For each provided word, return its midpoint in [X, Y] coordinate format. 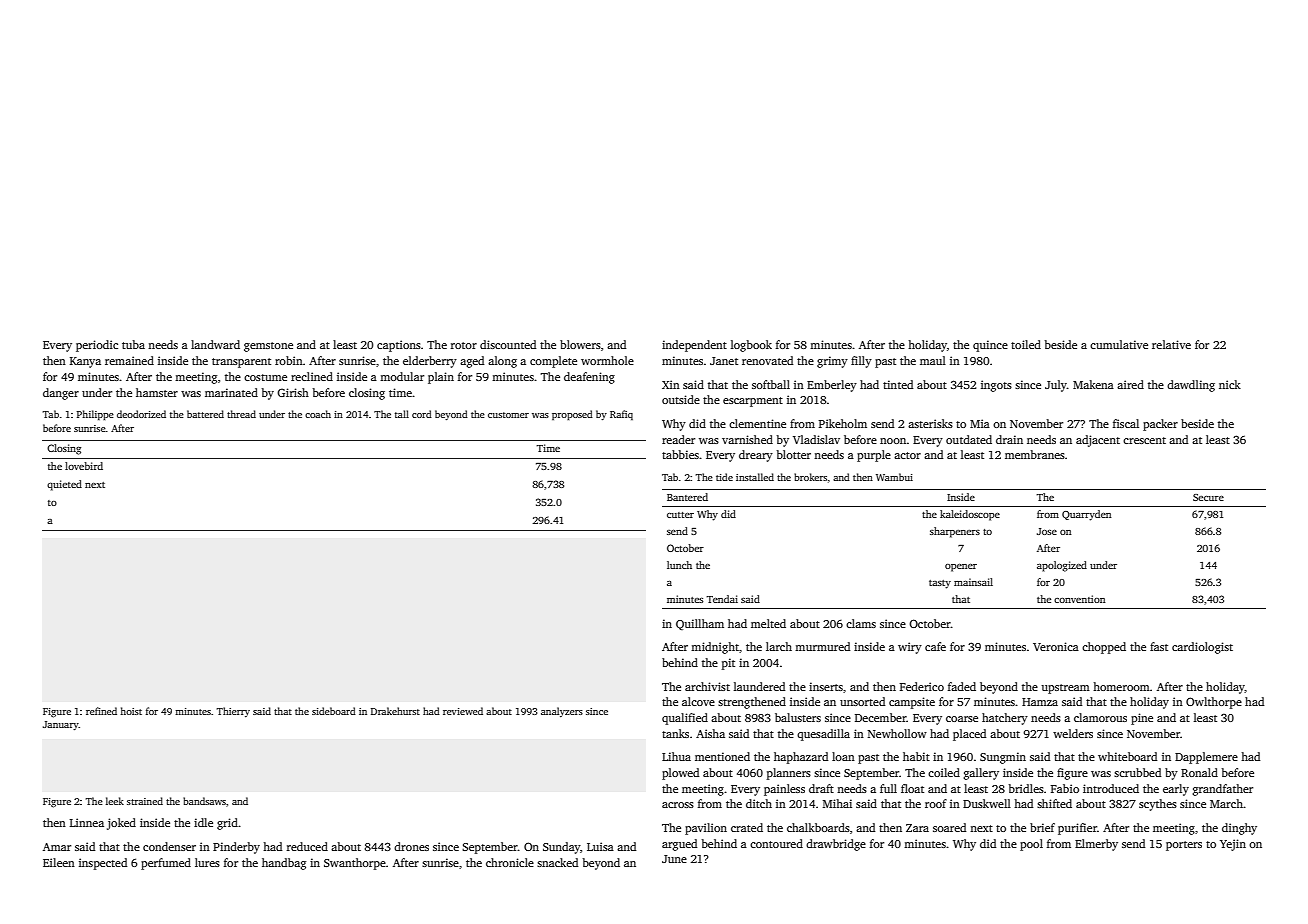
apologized [1062, 566]
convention [1080, 599]
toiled [1026, 344]
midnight [715, 648]
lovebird [84, 466]
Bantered [687, 497]
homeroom [1121, 686]
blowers [580, 344]
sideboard [334, 711]
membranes [1035, 454]
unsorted [862, 701]
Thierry [233, 712]
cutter [680, 515]
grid [227, 824]
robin [289, 360]
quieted [64, 485]
